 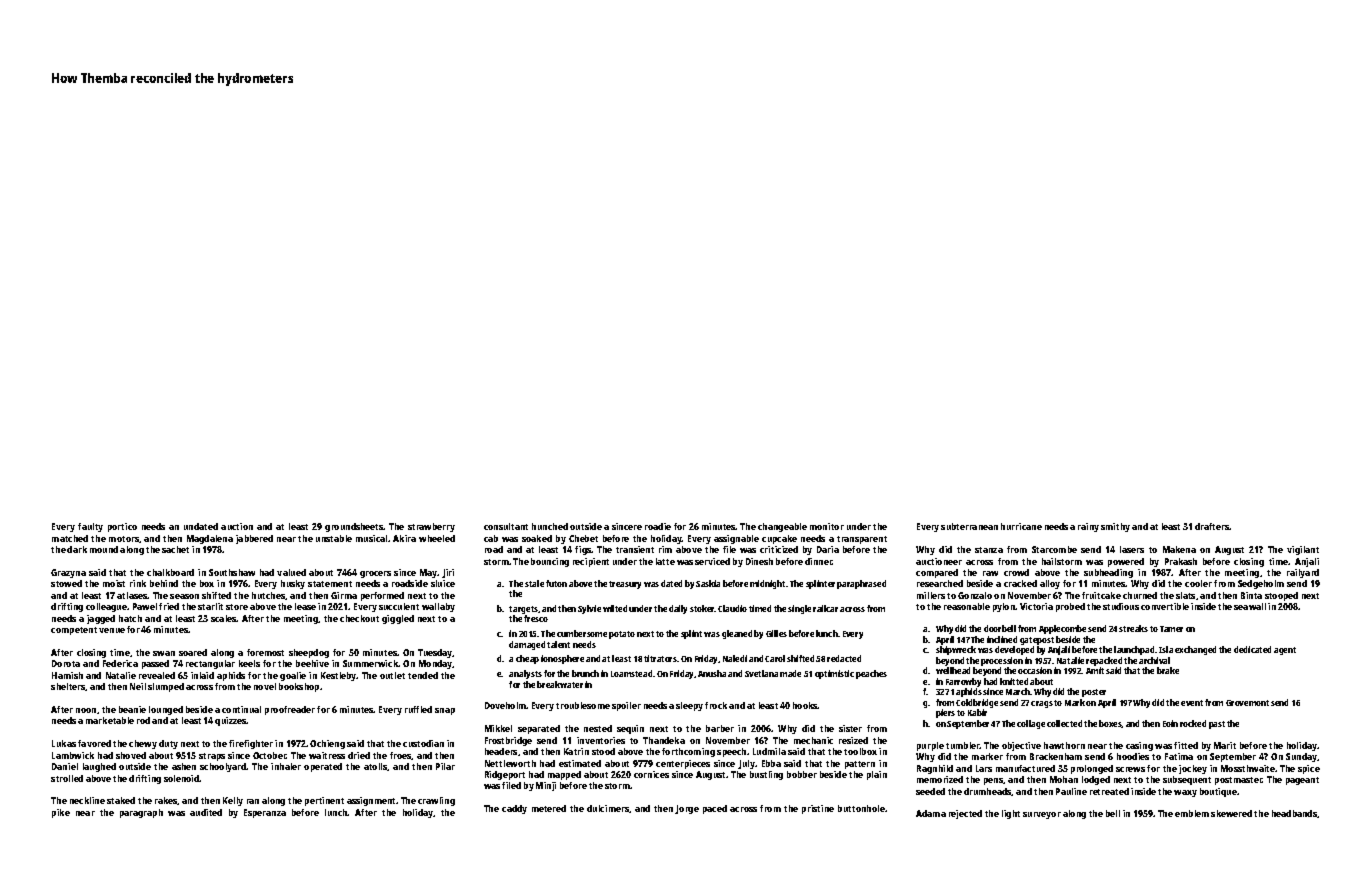 I want to click on spoiler, so click(x=626, y=706).
